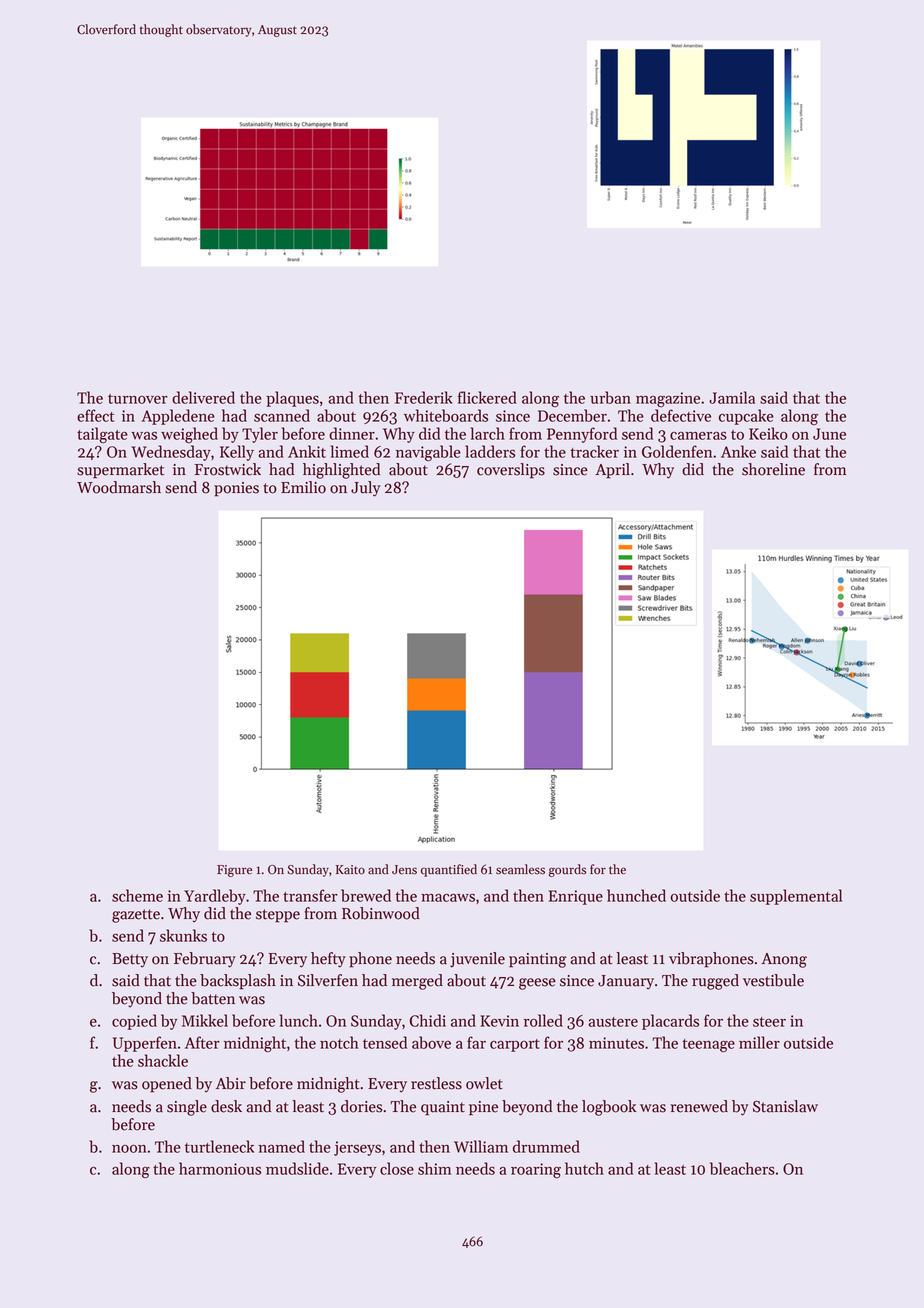 The image size is (924, 1308). Describe the element at coordinates (178, 417) in the page. I see `Appledene` at that location.
